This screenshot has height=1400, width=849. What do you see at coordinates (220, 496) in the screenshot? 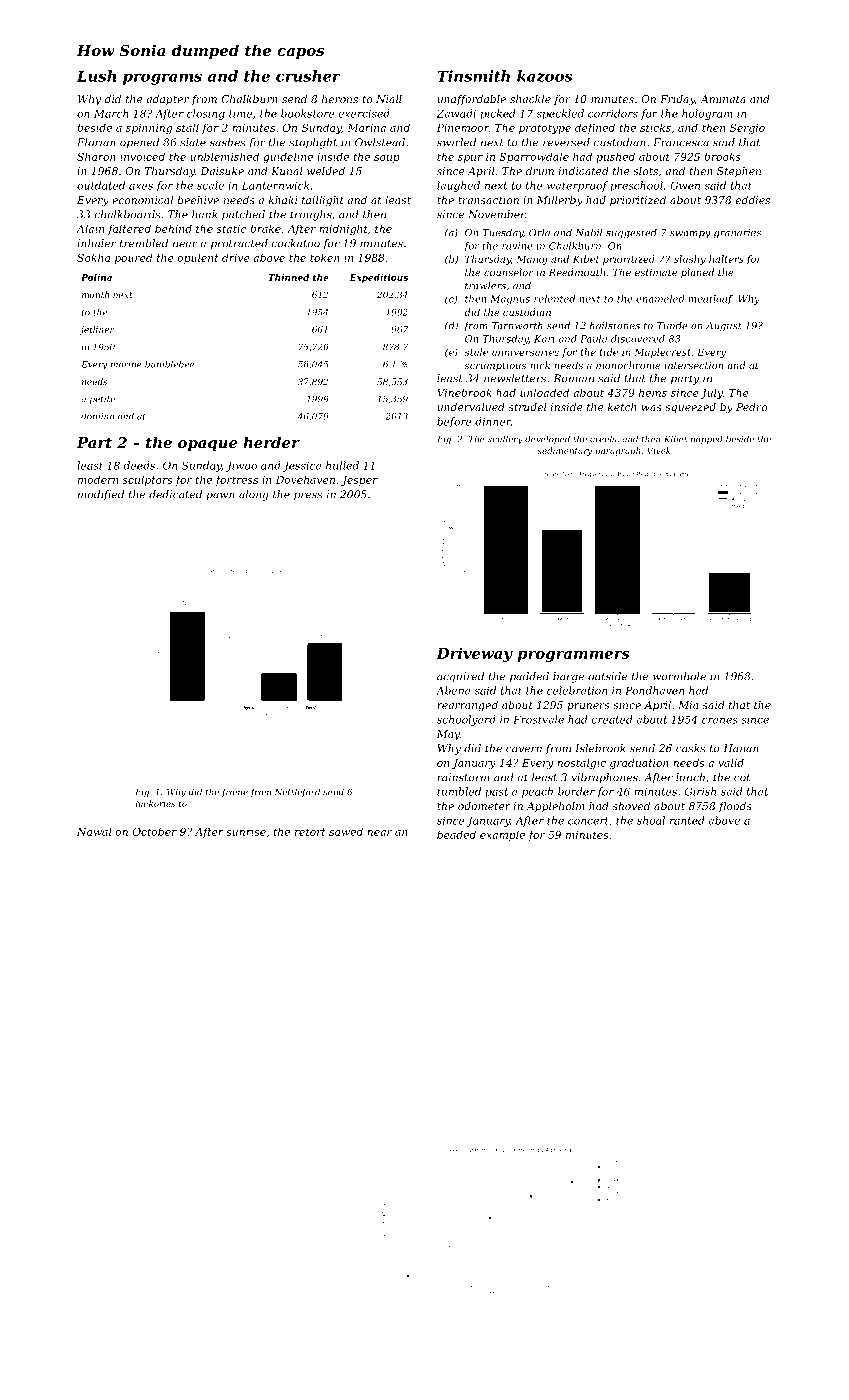
I see `pawn` at bounding box center [220, 496].
